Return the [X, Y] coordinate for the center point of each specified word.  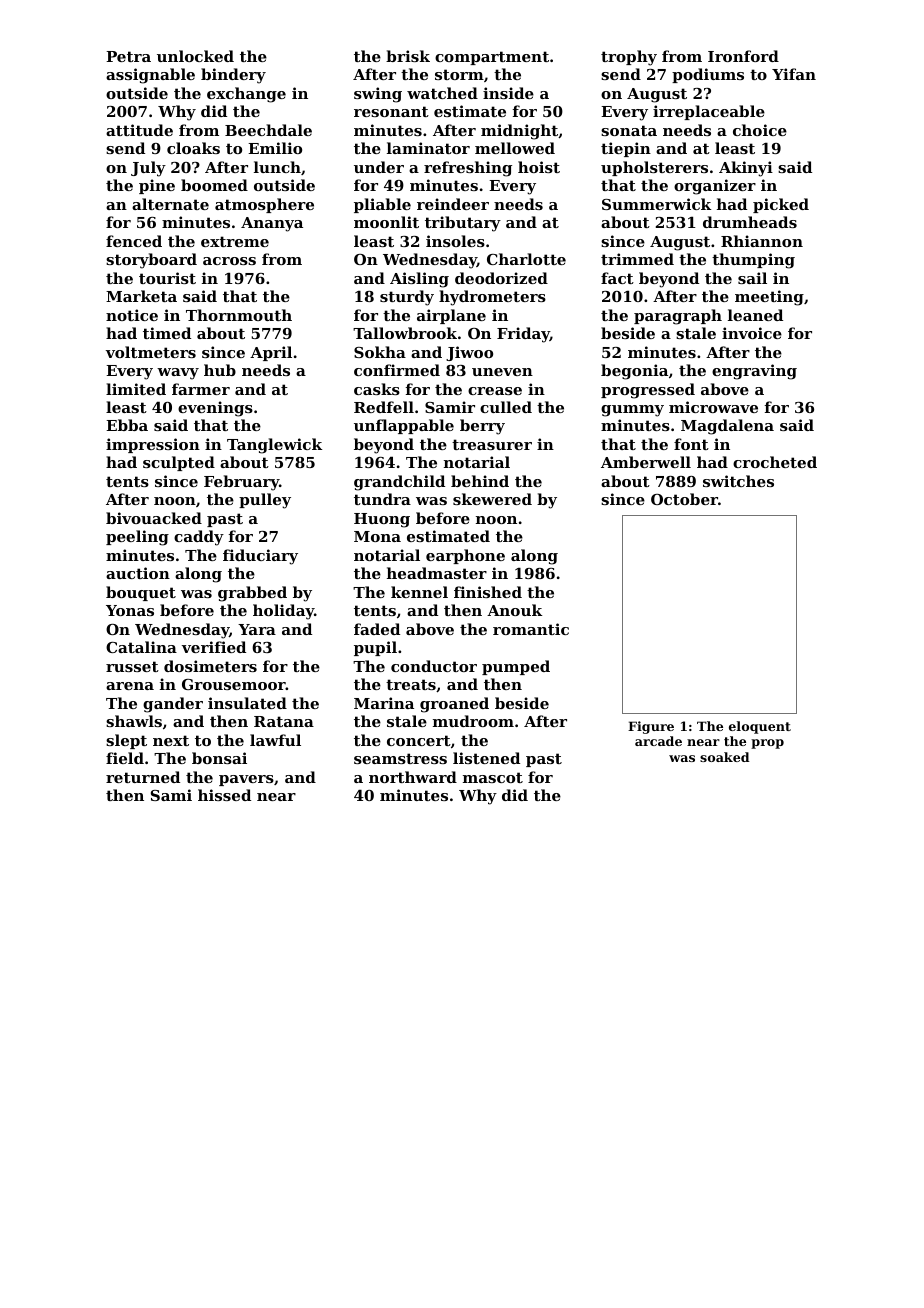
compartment [492, 58]
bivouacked [154, 518]
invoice [752, 333]
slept [126, 741]
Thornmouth [239, 315]
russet [132, 666]
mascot [493, 777]
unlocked [195, 56]
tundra [382, 499]
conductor [434, 666]
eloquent [760, 727]
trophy [629, 58]
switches [738, 481]
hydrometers [492, 298]
